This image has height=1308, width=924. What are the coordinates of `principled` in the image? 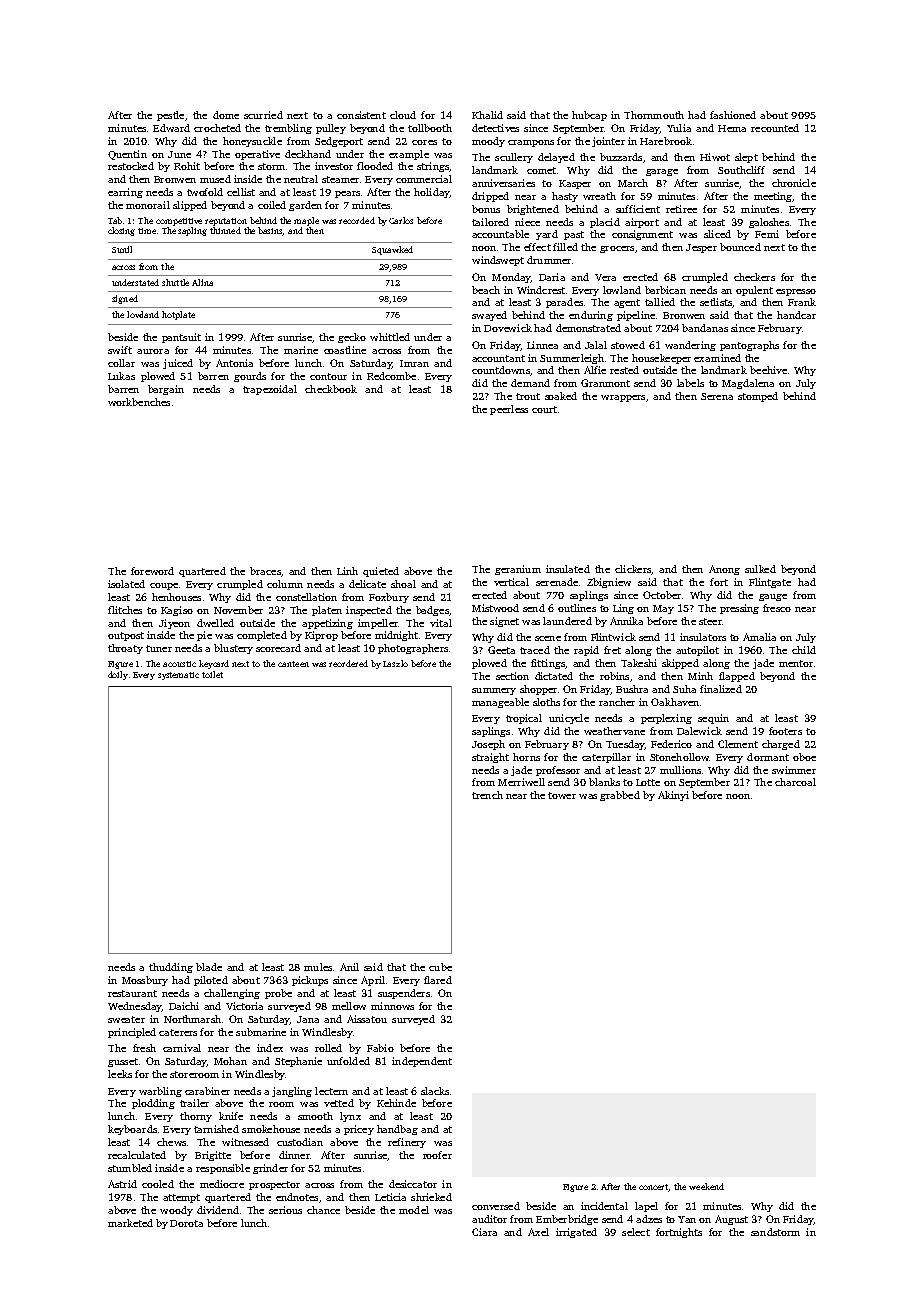 It's located at (132, 1033).
